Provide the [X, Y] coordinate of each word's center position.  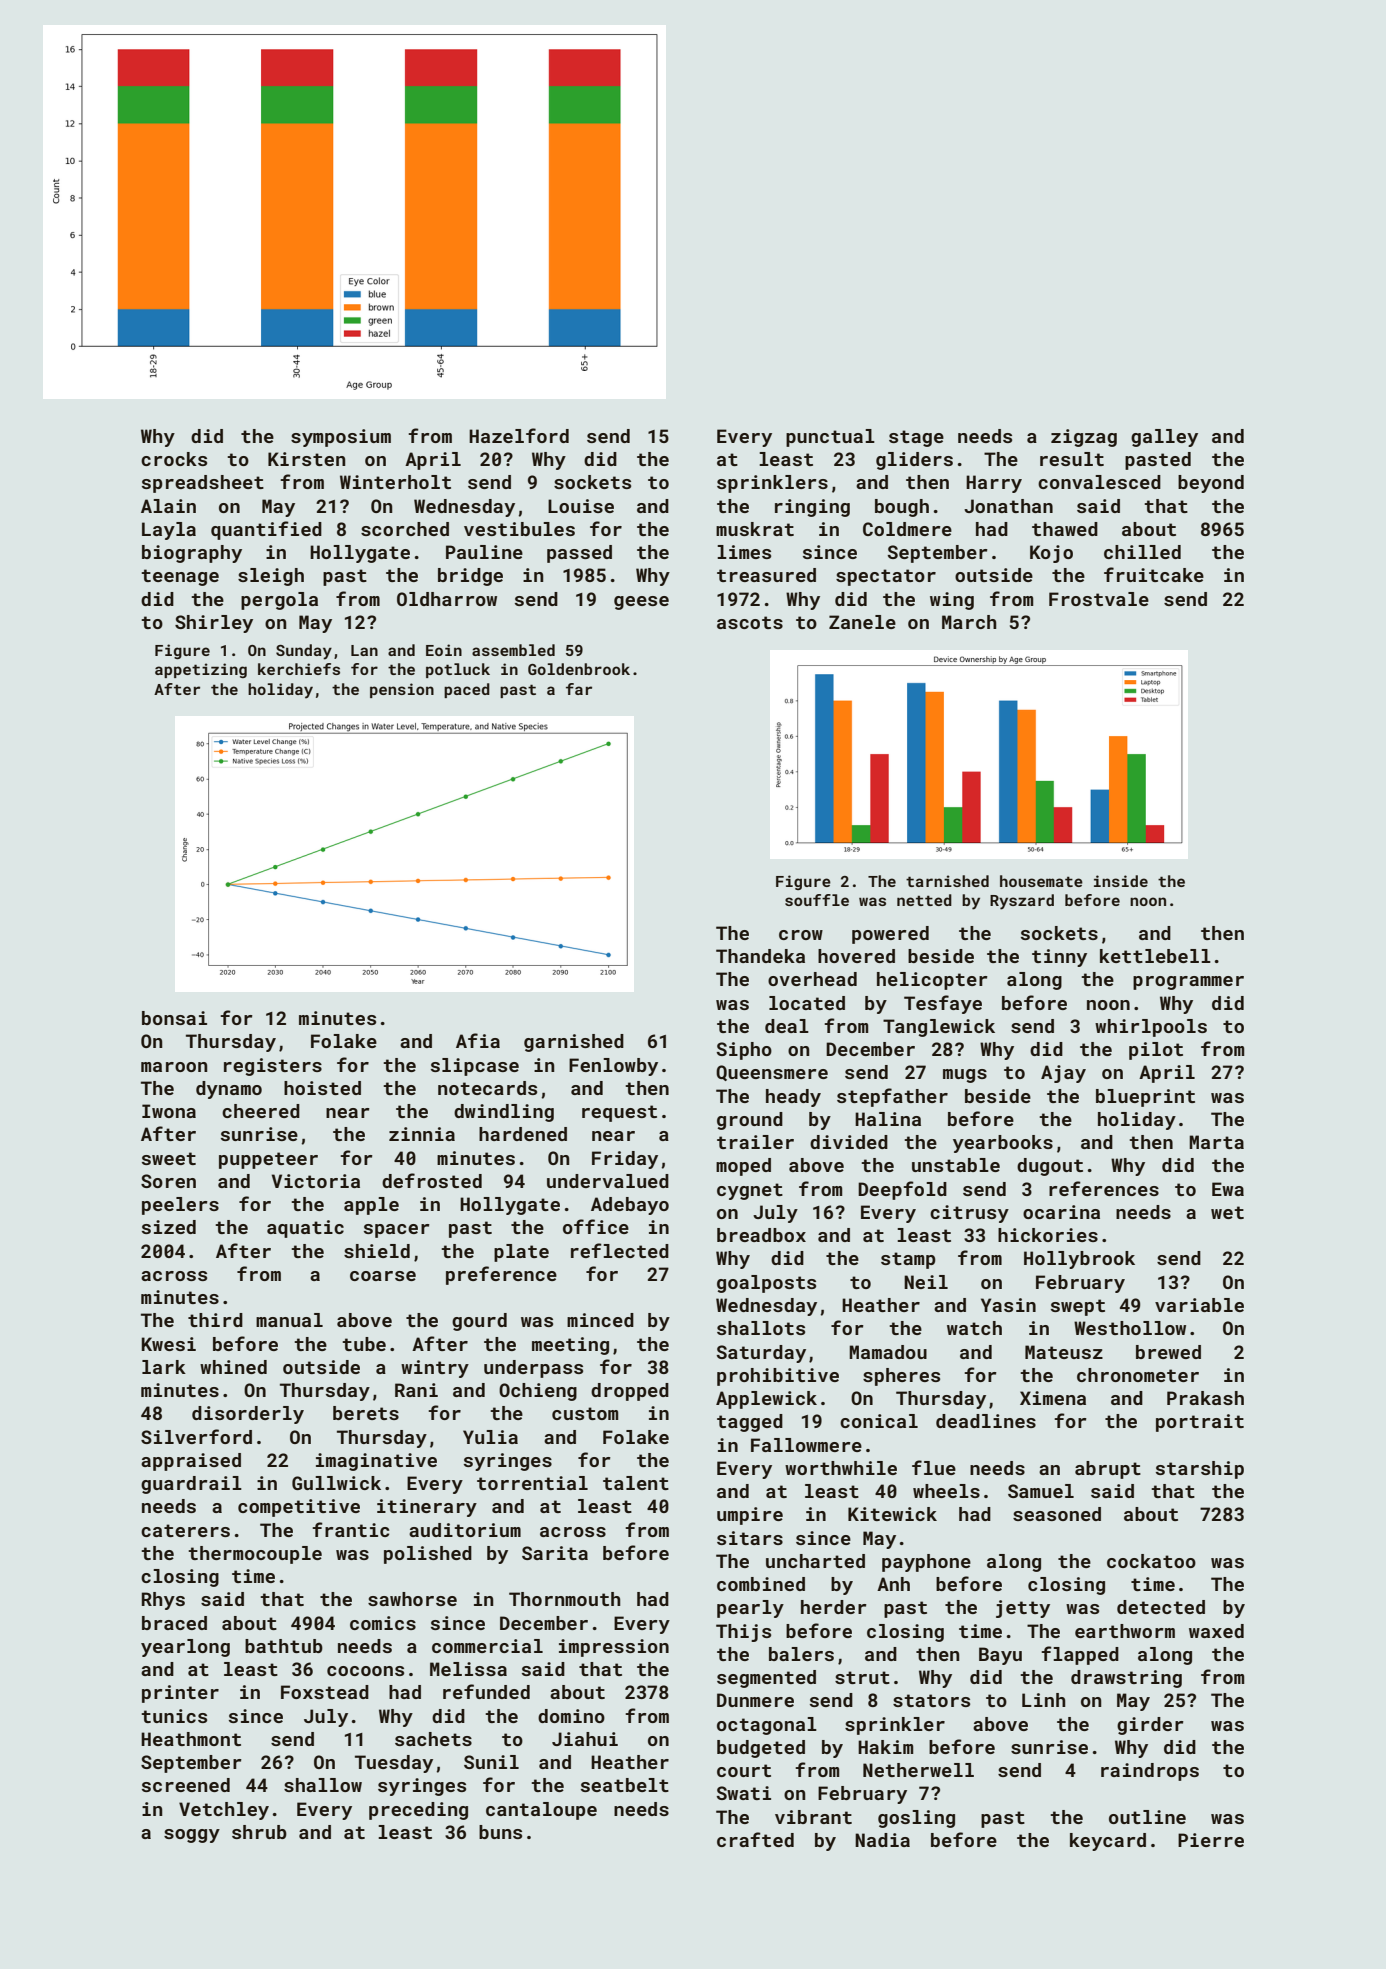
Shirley [214, 624]
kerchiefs [299, 669]
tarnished [947, 881]
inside [1121, 881]
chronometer [1138, 1375]
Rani [416, 1390]
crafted [755, 1839]
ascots [750, 622]
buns [500, 1832]
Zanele [862, 622]
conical [879, 1421]
